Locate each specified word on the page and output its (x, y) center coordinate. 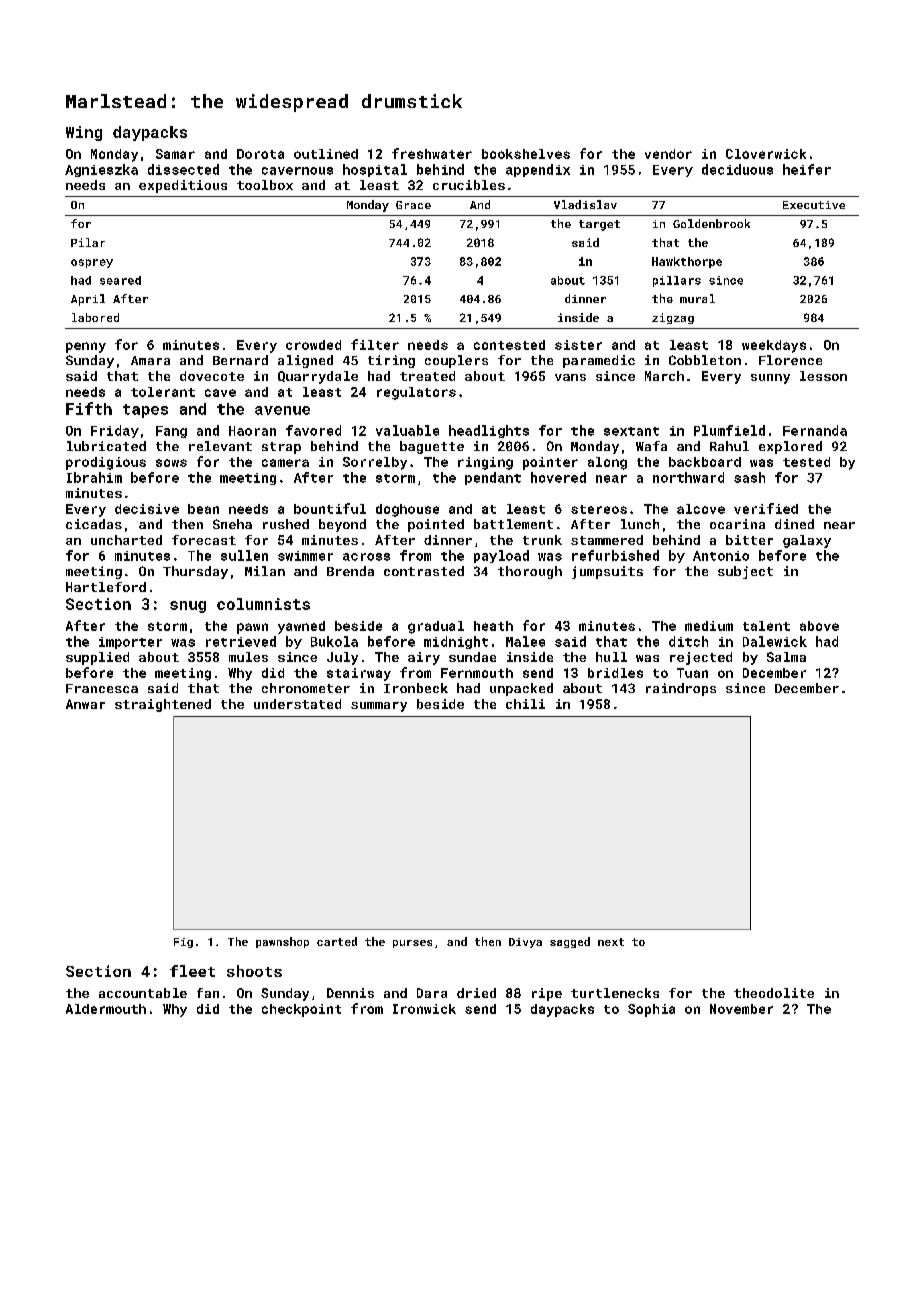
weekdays (774, 346)
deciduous (737, 169)
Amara (150, 360)
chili (525, 704)
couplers (456, 361)
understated (297, 704)
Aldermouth (106, 1009)
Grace (413, 205)
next (611, 942)
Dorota (260, 154)
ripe (547, 994)
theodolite (774, 993)
